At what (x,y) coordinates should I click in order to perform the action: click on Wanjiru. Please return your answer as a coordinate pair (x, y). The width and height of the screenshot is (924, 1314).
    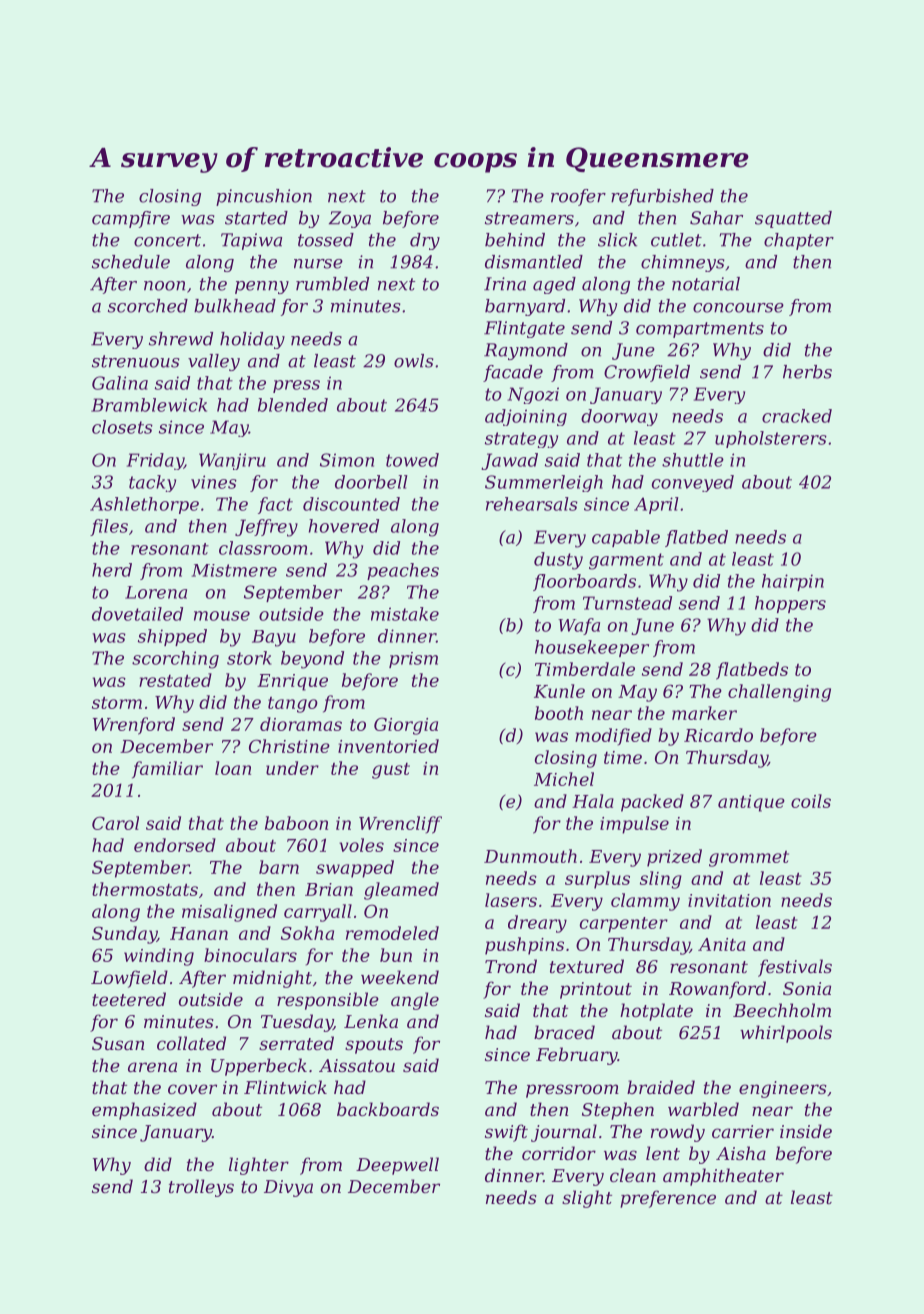
    Looking at the image, I should click on (232, 461).
